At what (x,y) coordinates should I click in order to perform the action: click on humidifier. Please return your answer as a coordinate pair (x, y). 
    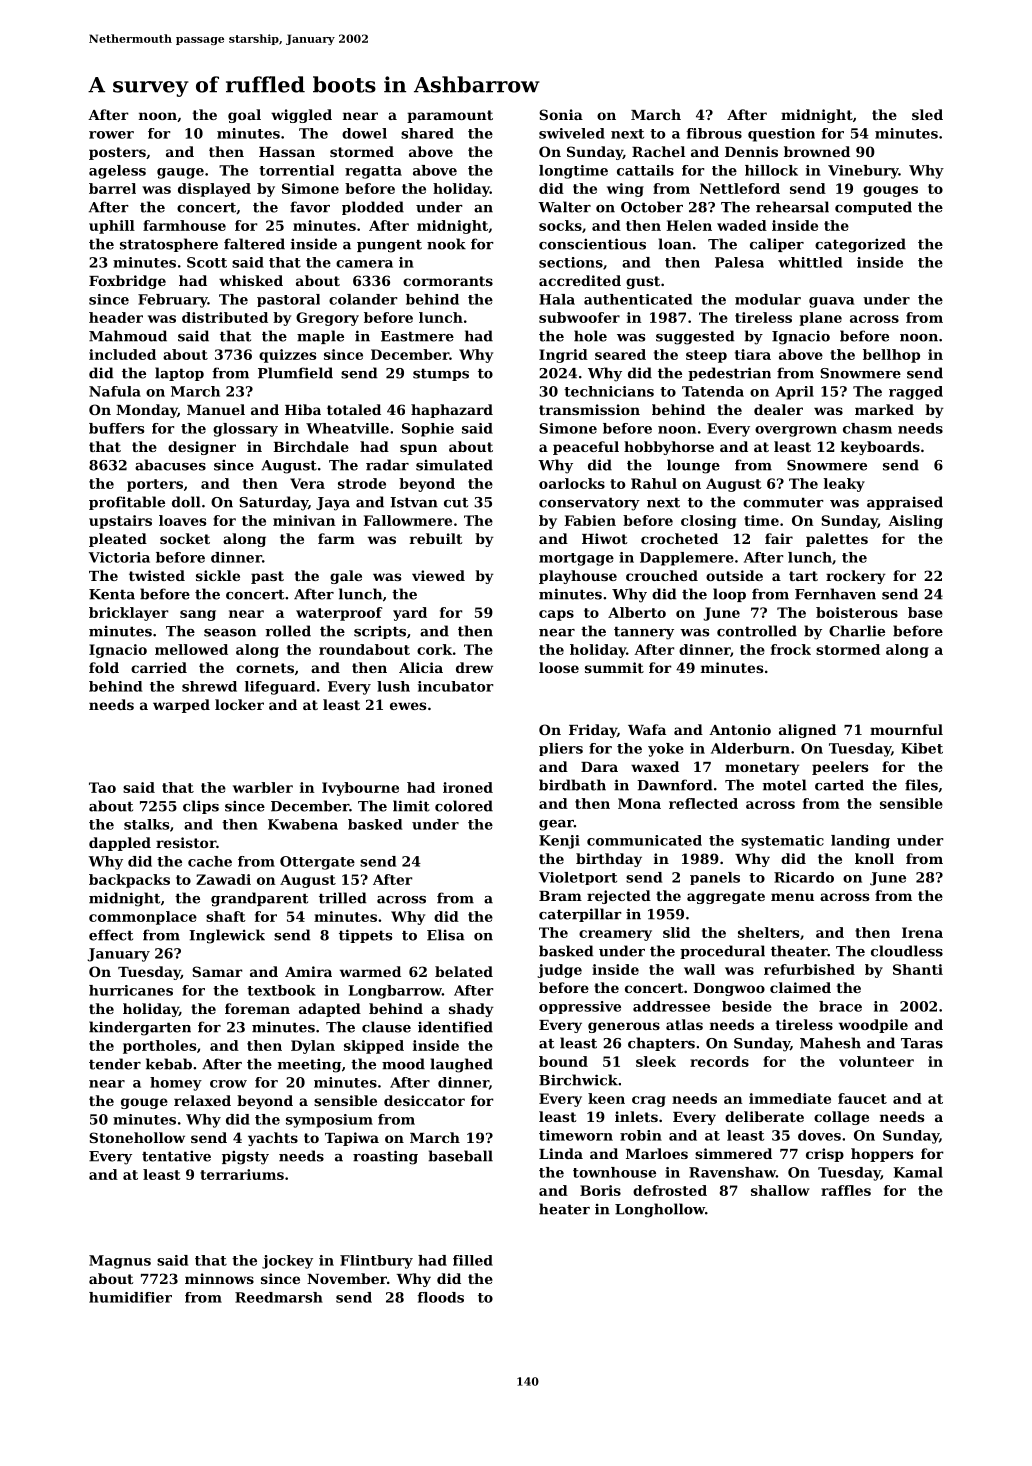
    Looking at the image, I should click on (130, 1297).
